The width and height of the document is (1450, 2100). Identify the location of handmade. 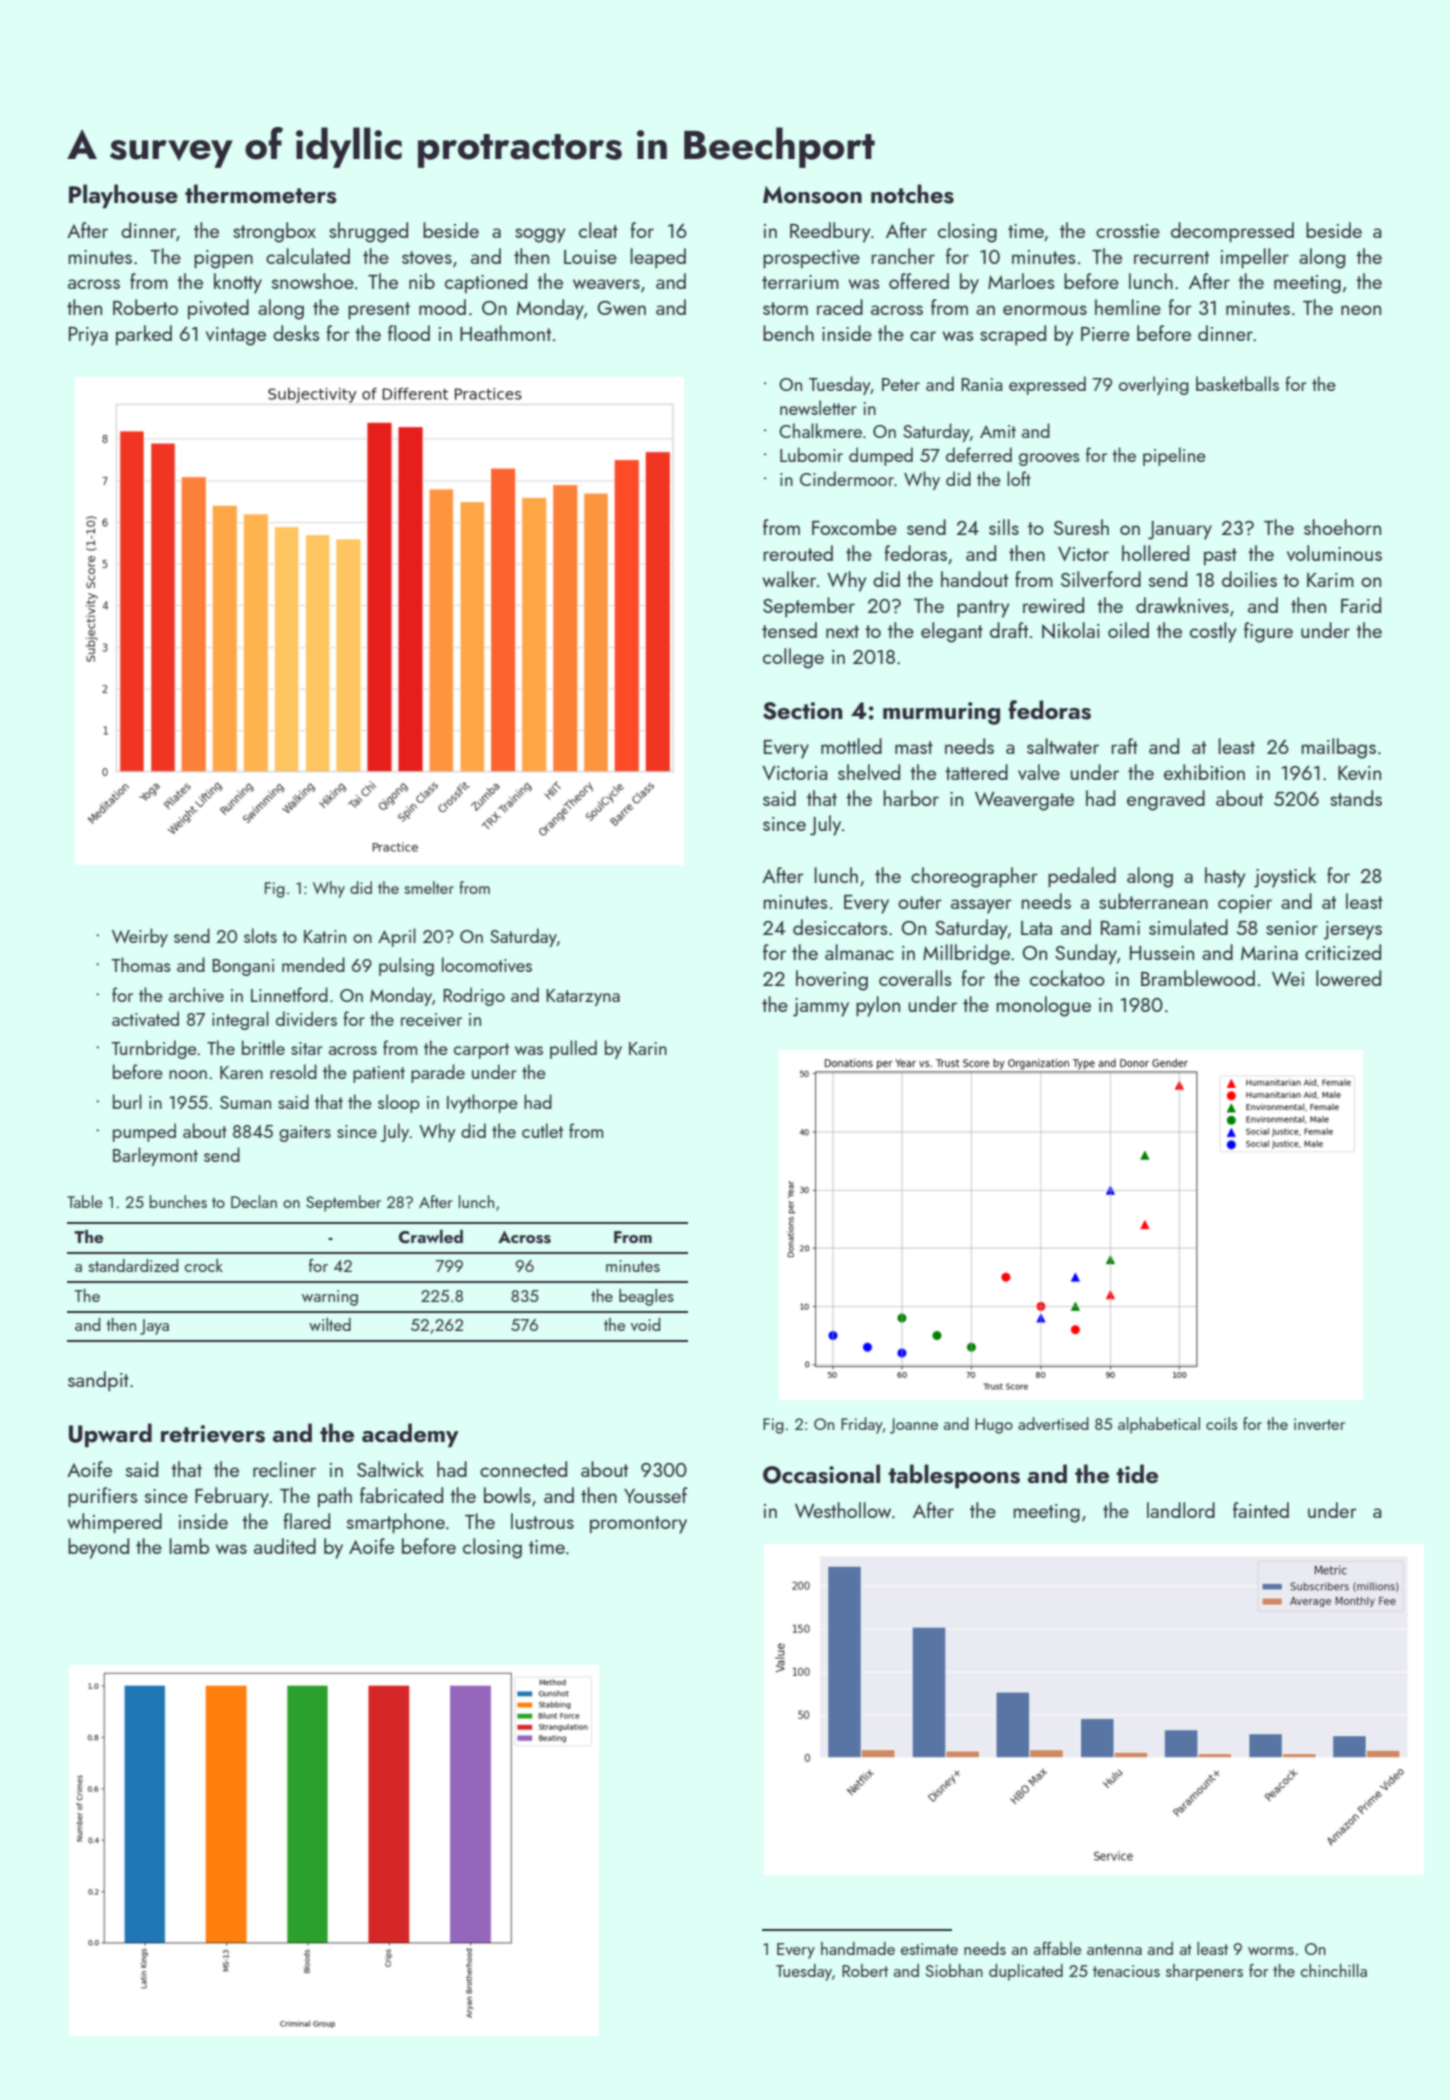
(858, 1948).
